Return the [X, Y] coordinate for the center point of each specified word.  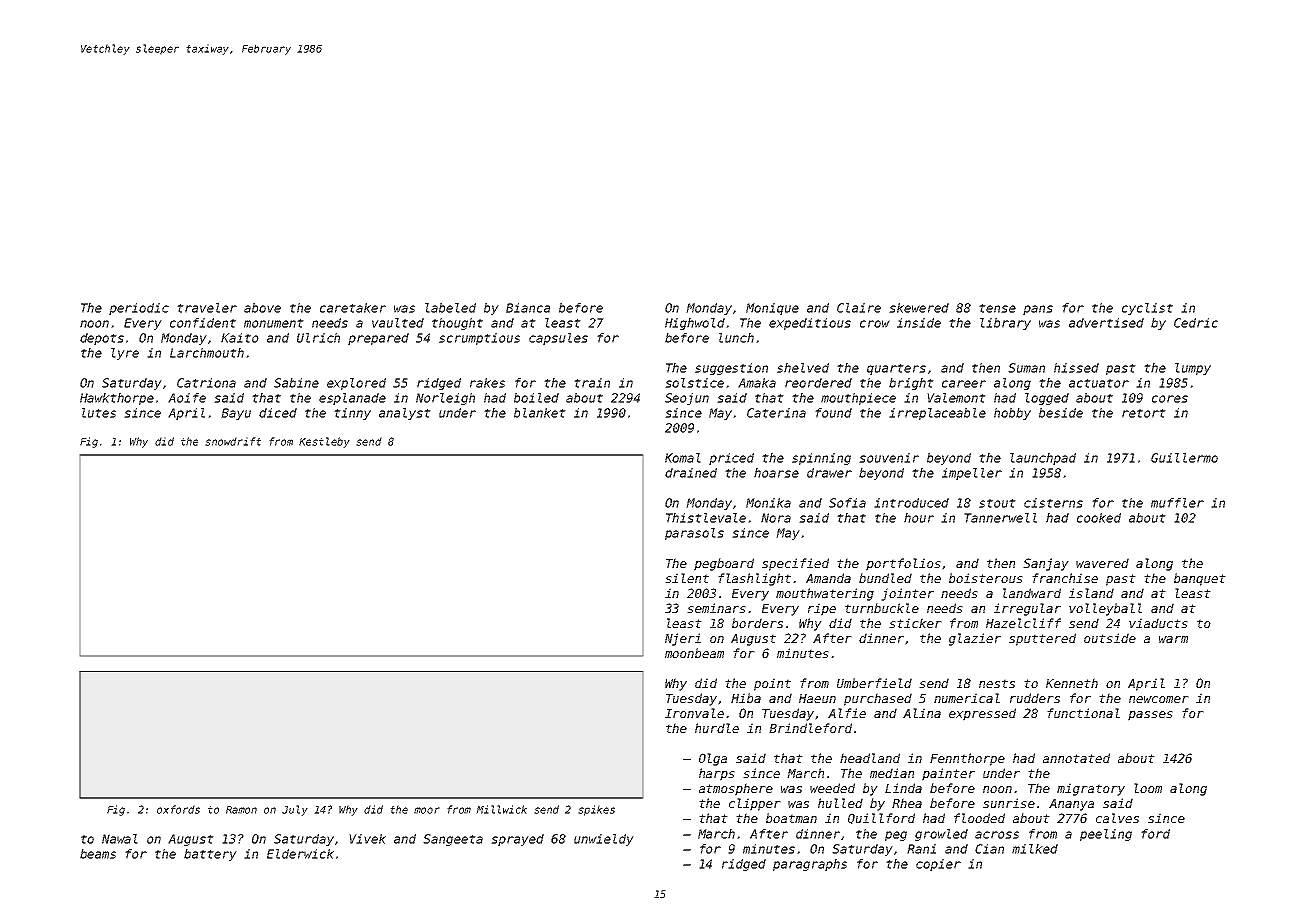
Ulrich [318, 338]
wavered [1102, 563]
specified [795, 564]
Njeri [683, 639]
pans [1038, 310]
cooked [1099, 518]
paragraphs [810, 865]
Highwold [695, 324]
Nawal [120, 839]
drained [691, 473]
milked [1035, 849]
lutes [99, 413]
